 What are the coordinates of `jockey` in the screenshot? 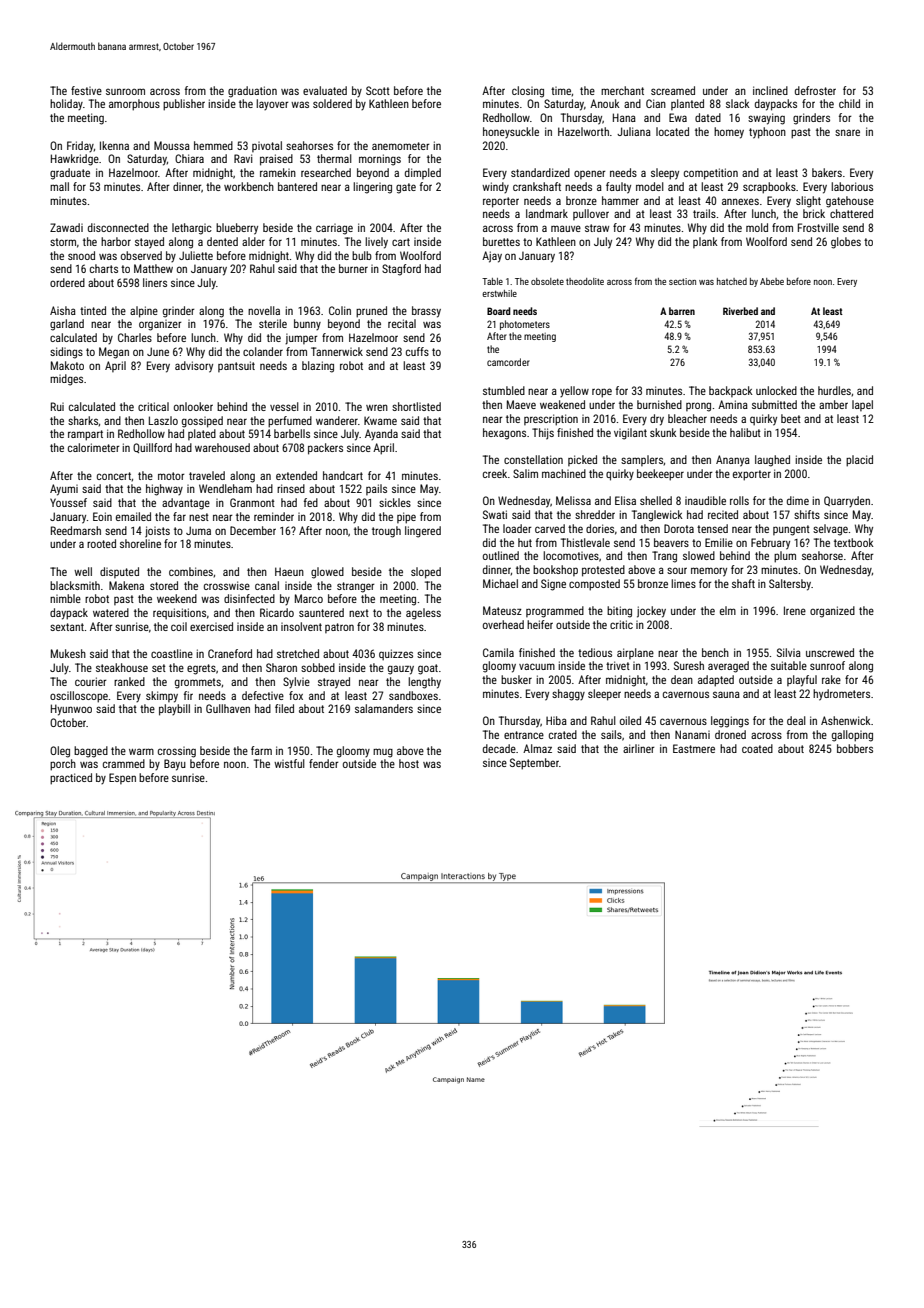 It's located at (651, 612).
